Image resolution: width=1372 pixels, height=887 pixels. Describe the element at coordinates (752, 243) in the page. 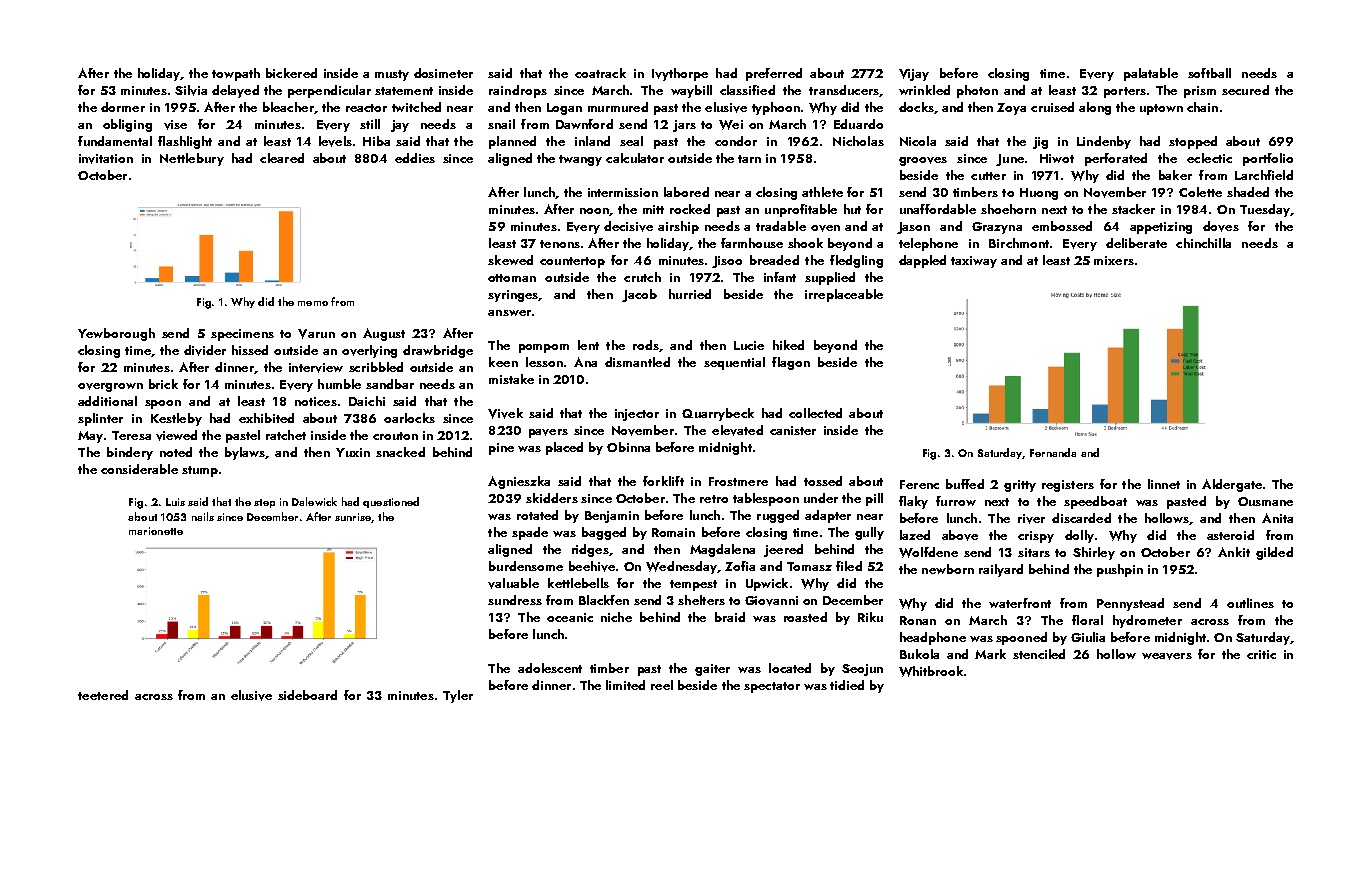

I see `farmhouse` at that location.
